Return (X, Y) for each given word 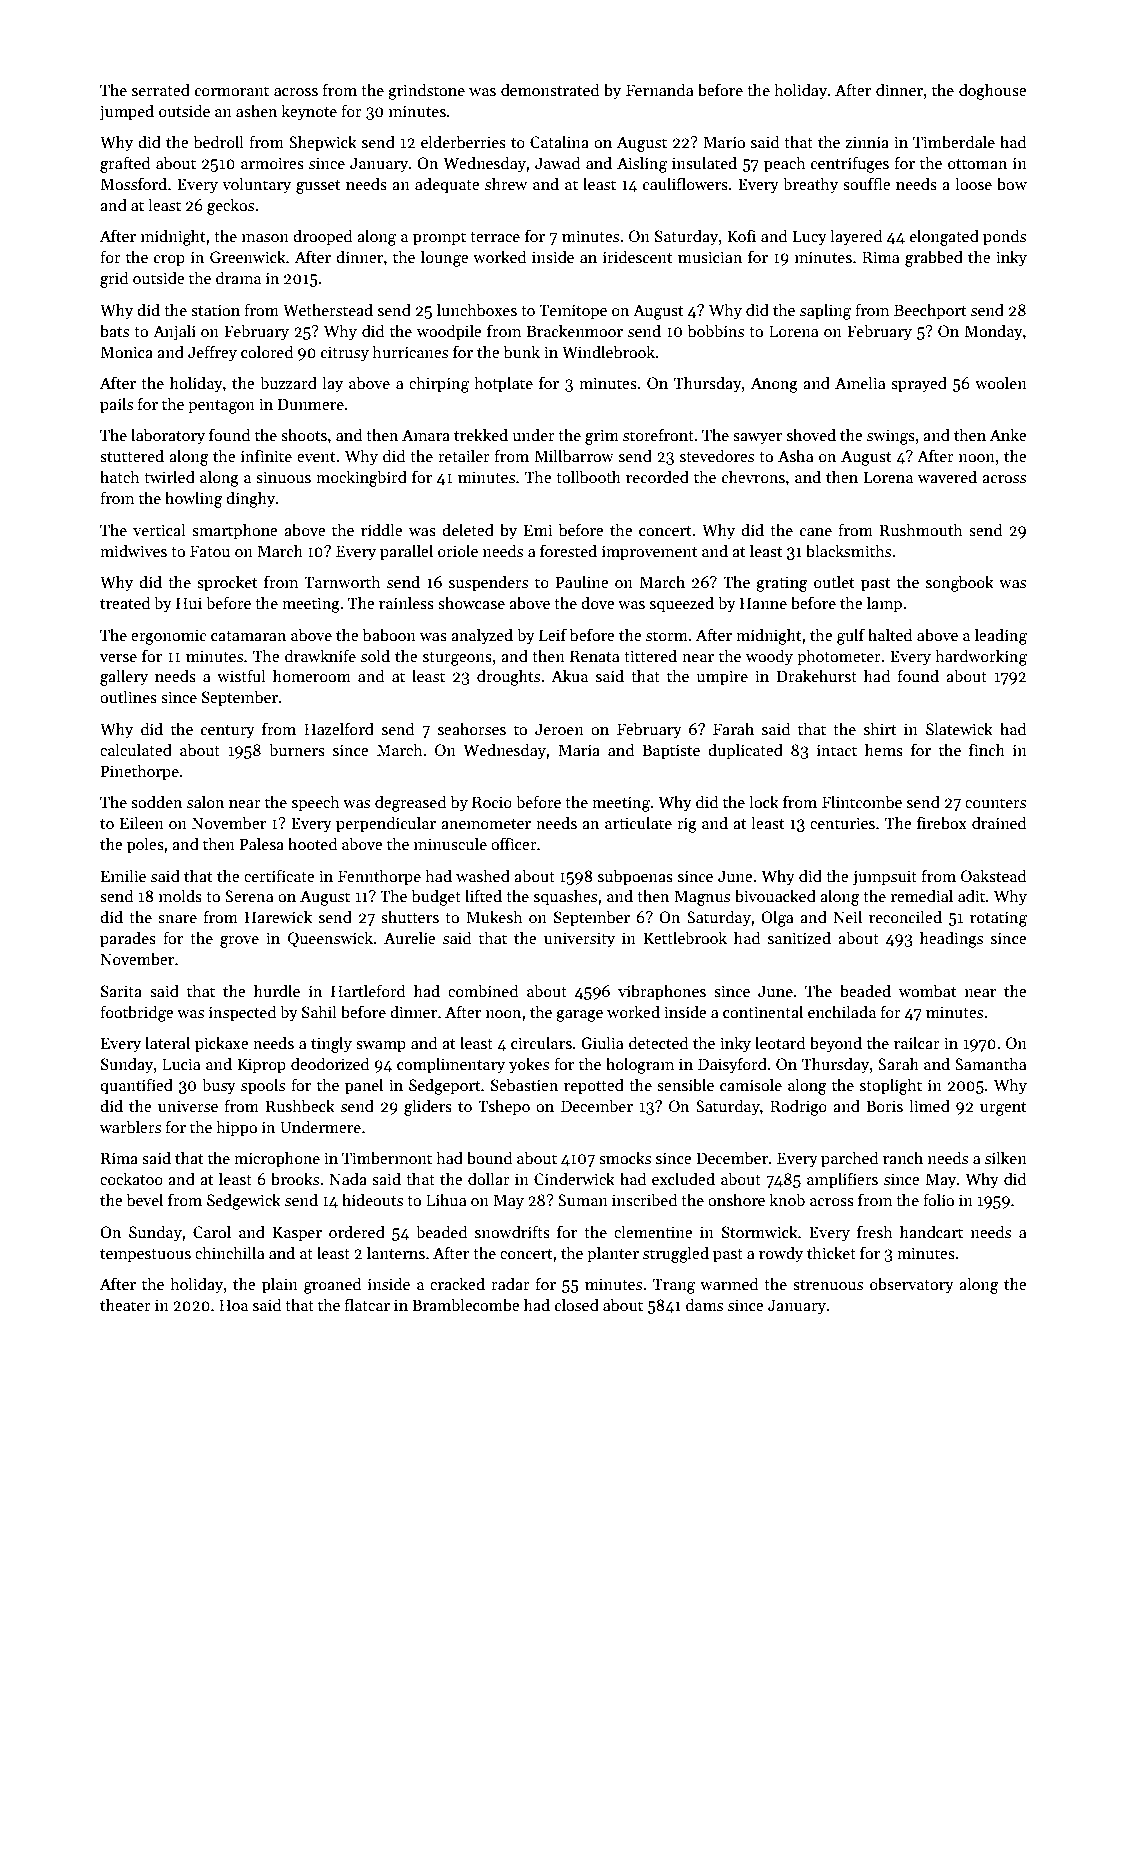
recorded (657, 476)
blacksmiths (848, 551)
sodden (156, 802)
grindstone (426, 91)
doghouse (993, 91)
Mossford (134, 183)
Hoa (233, 1305)
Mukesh (494, 916)
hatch (120, 476)
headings (951, 939)
